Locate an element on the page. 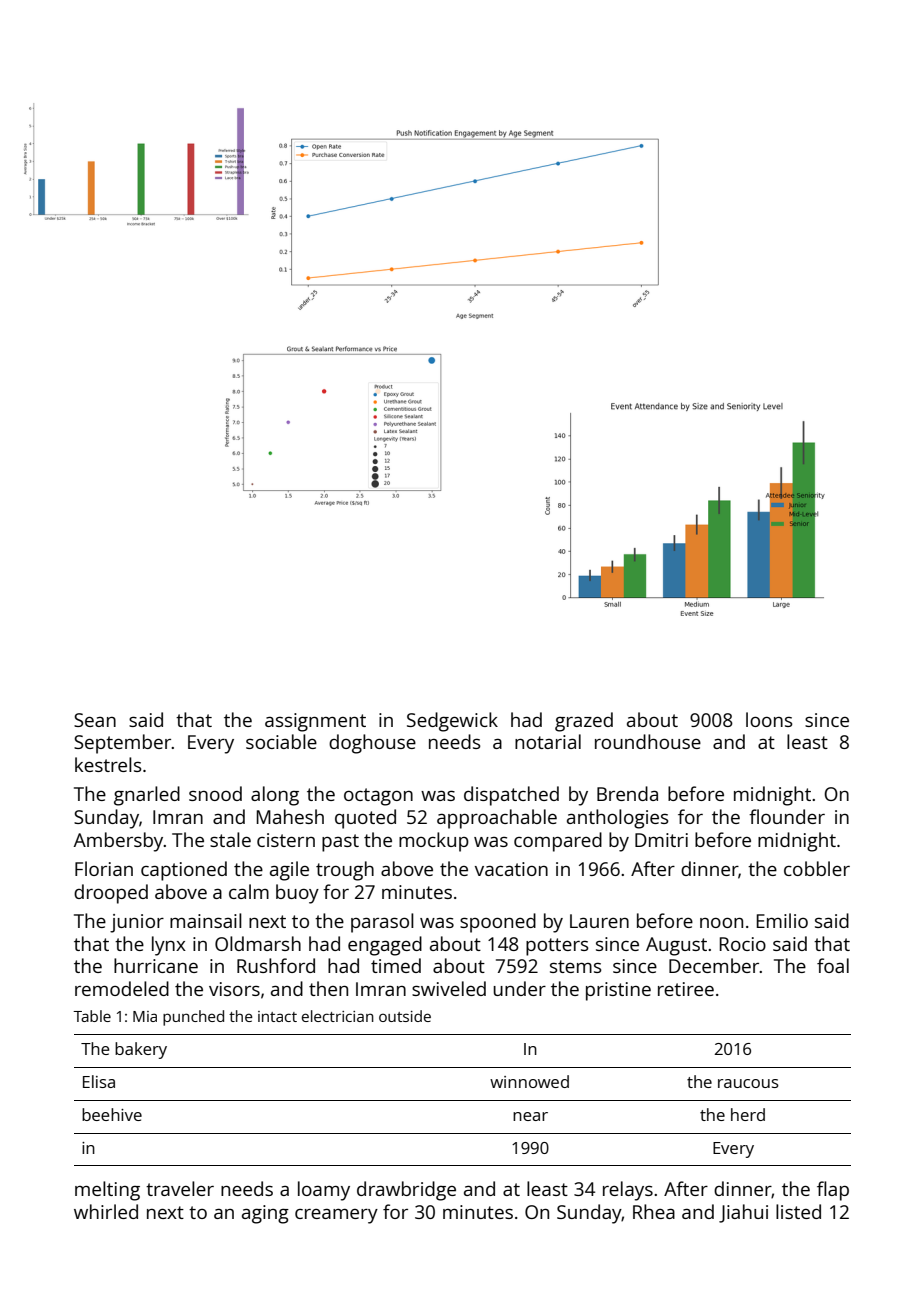 This page has height=1314, width=924. traveler is located at coordinates (180, 1188).
